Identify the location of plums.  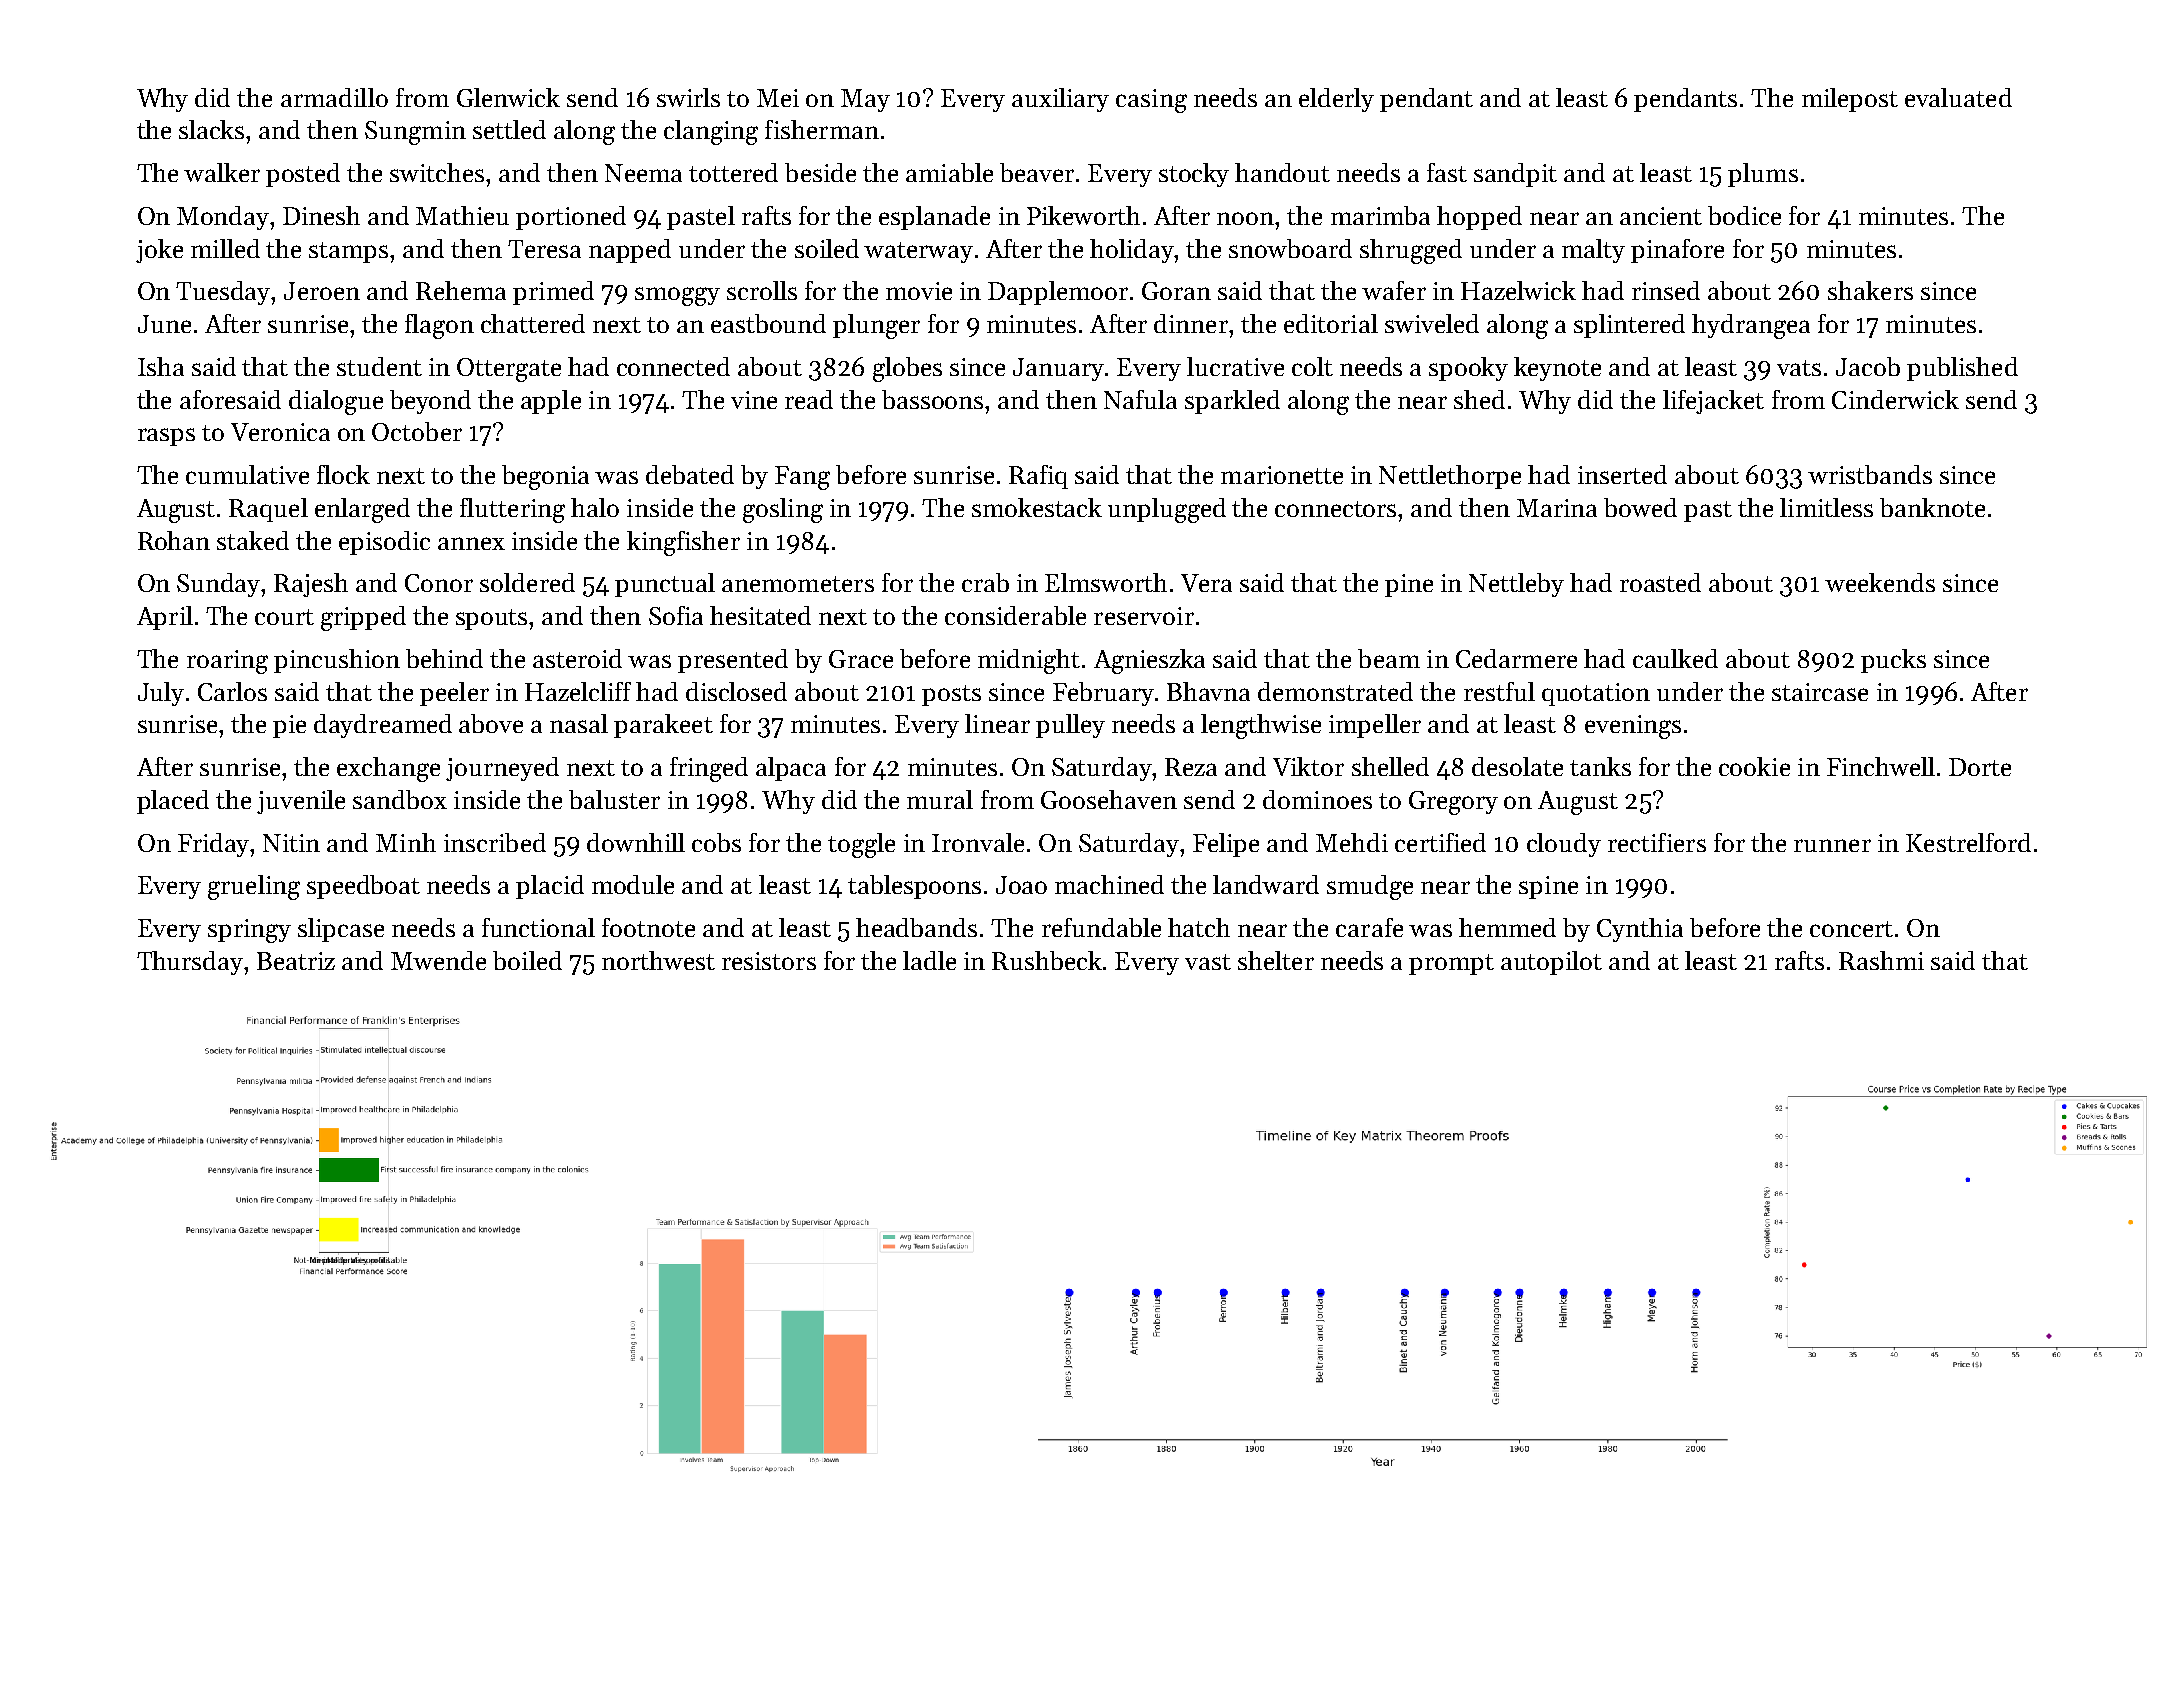
(1763, 175).
